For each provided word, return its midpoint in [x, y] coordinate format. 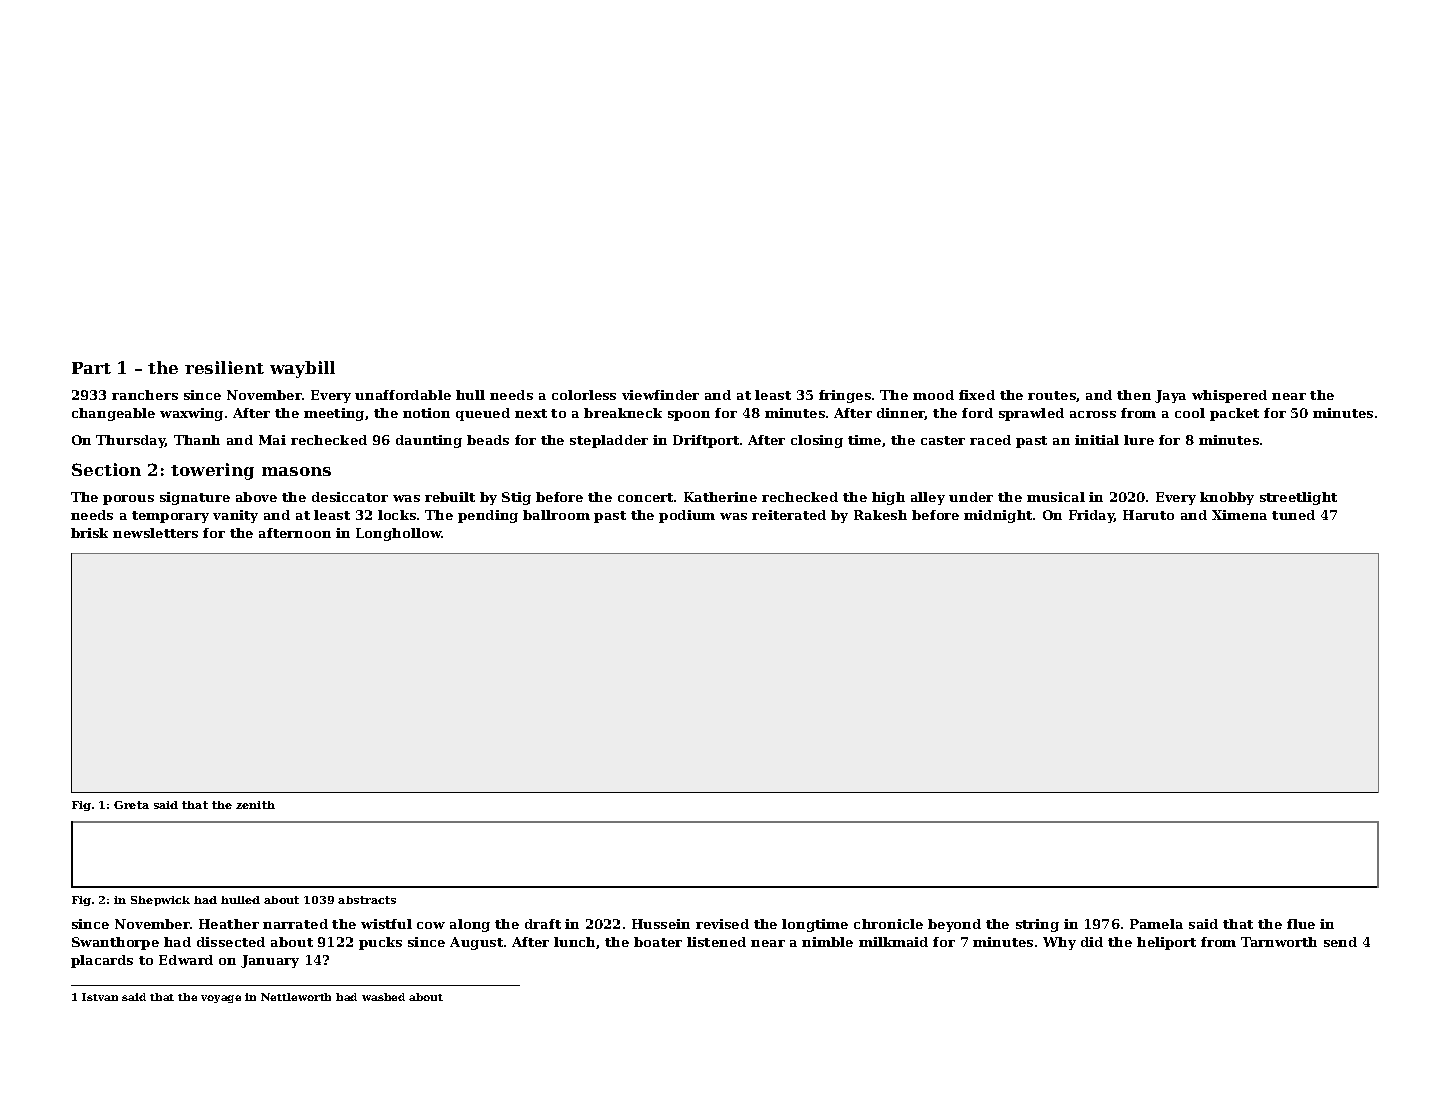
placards [102, 961]
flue [1301, 924]
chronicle [888, 924]
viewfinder [660, 395]
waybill [302, 369]
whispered [1229, 396]
